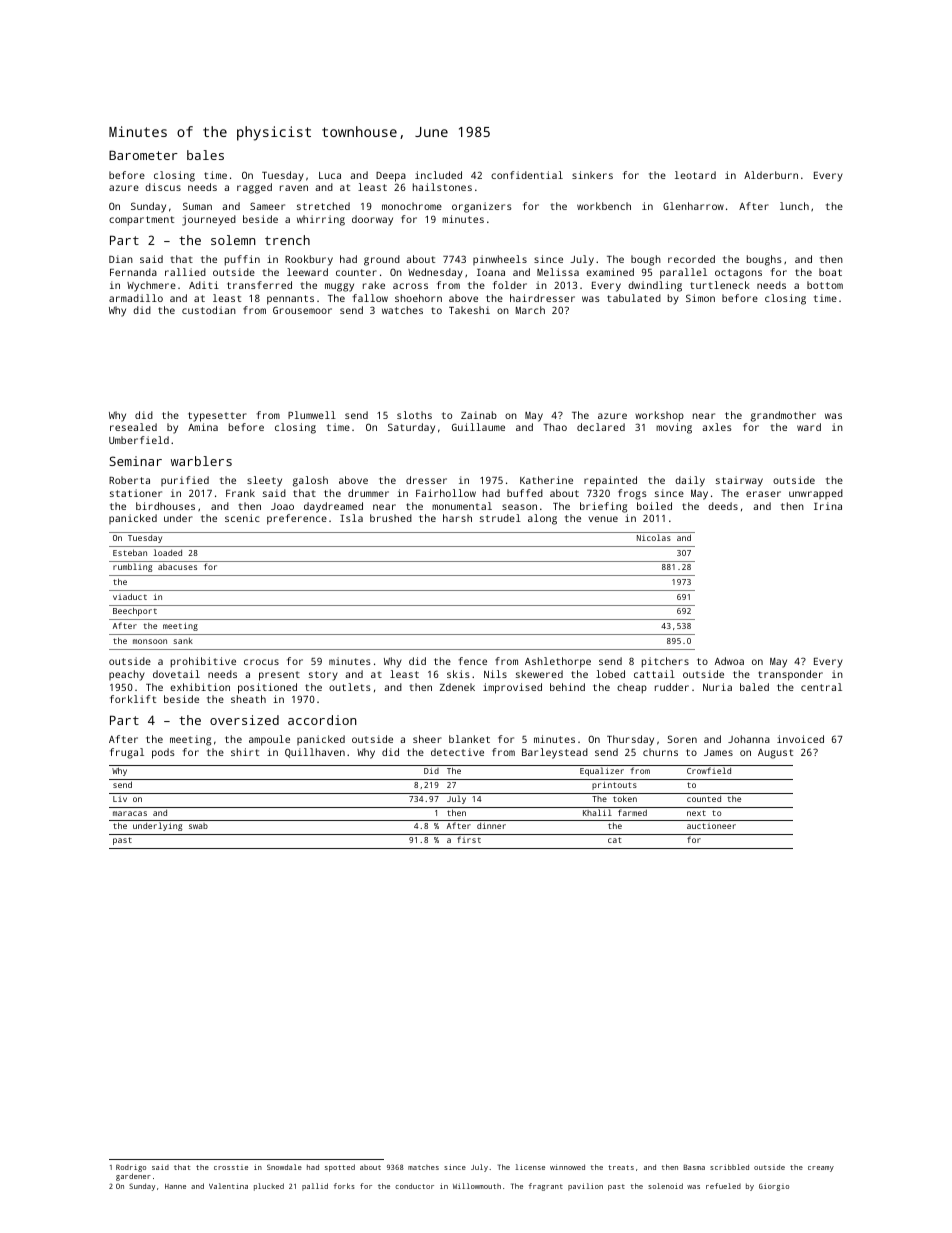 The height and width of the screenshot is (1233, 952). I want to click on Ashlethorpe, so click(558, 662).
